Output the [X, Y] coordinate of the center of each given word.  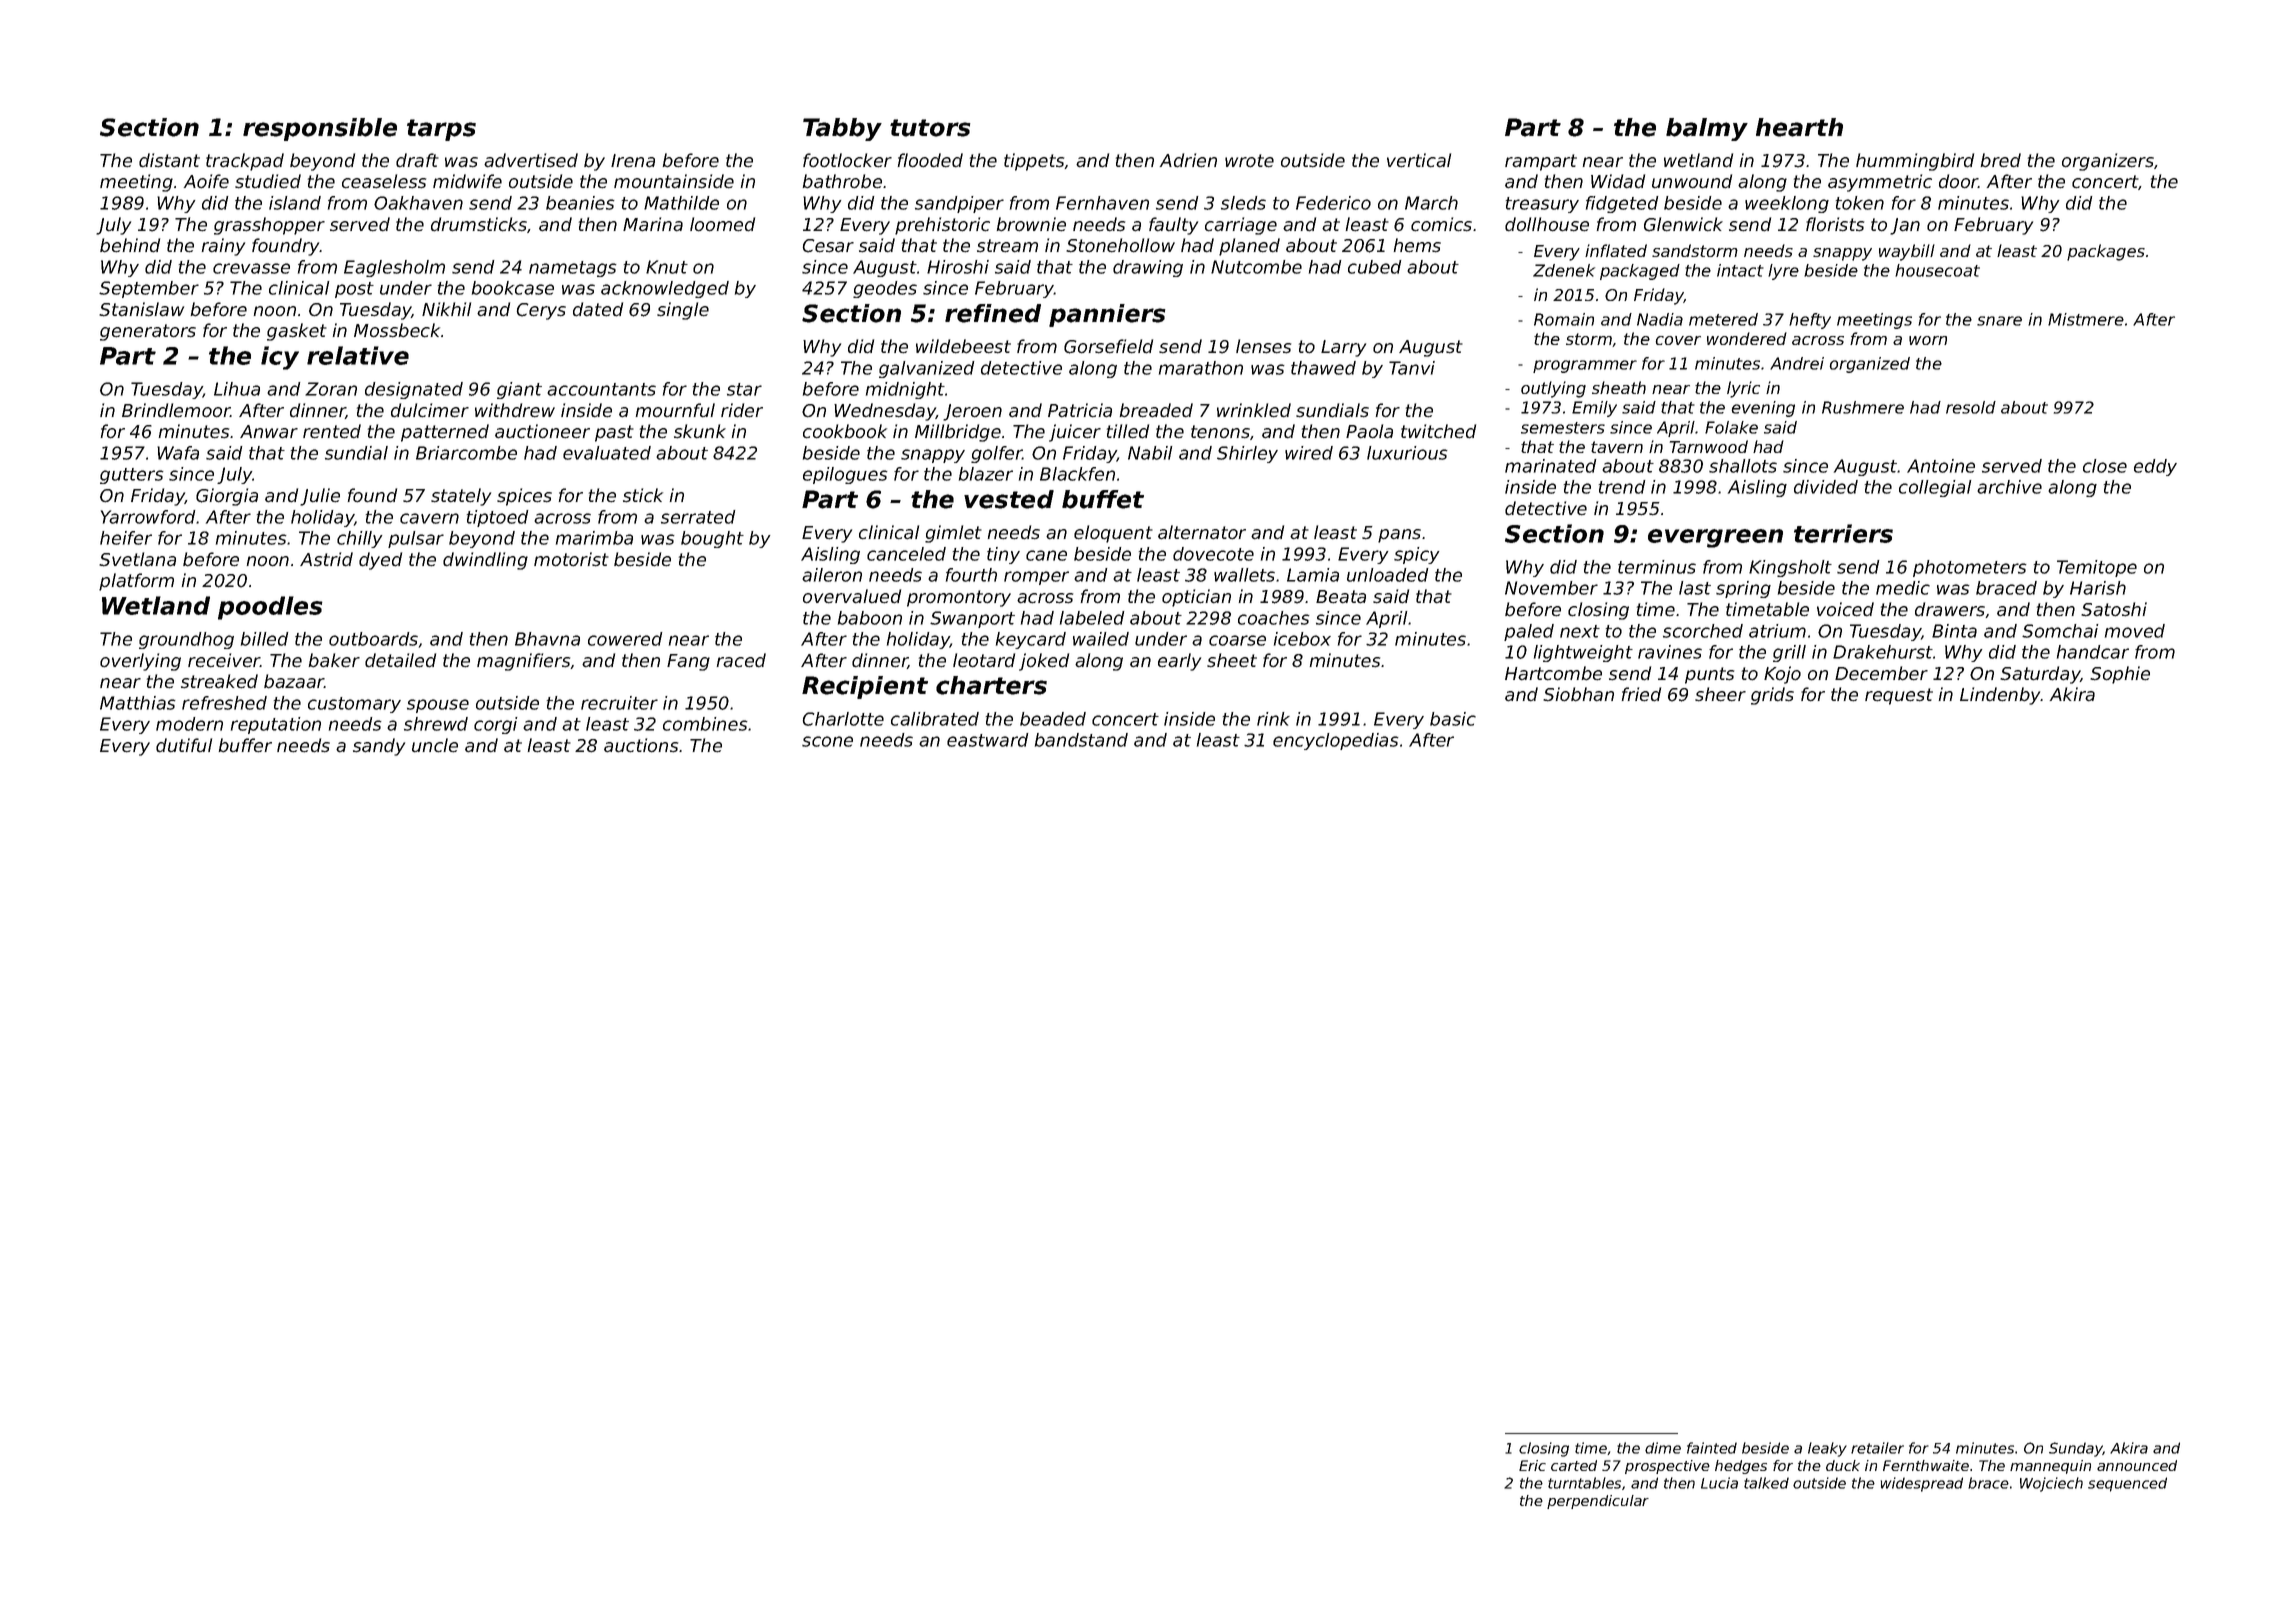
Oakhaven [418, 203]
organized [1870, 365]
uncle [435, 745]
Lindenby [2000, 696]
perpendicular [1598, 1502]
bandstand [1081, 740]
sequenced [2127, 1484]
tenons [1220, 432]
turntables [1584, 1483]
